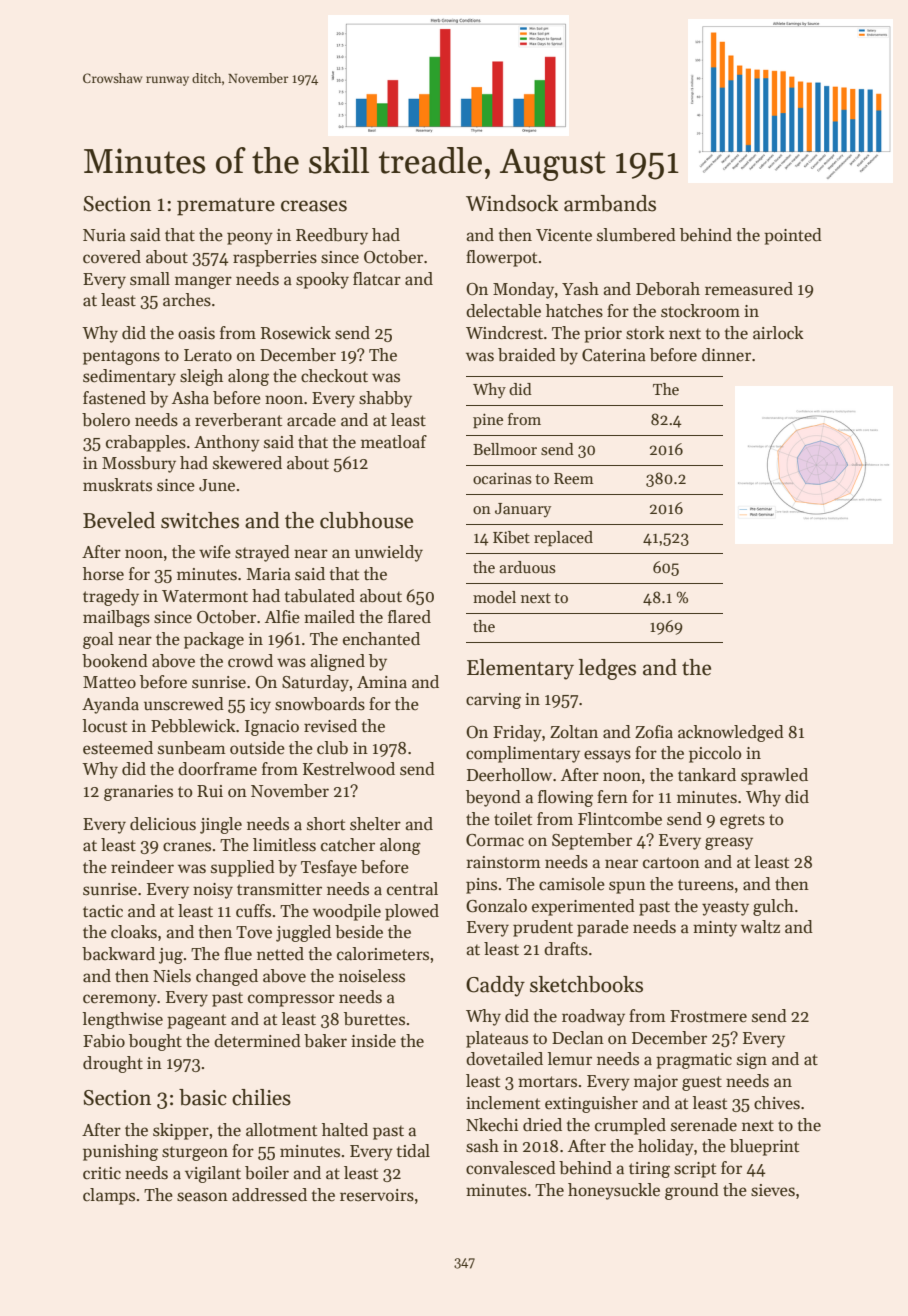 This page has height=1316, width=908. Describe the element at coordinates (760, 926) in the page. I see `waltz` at that location.
